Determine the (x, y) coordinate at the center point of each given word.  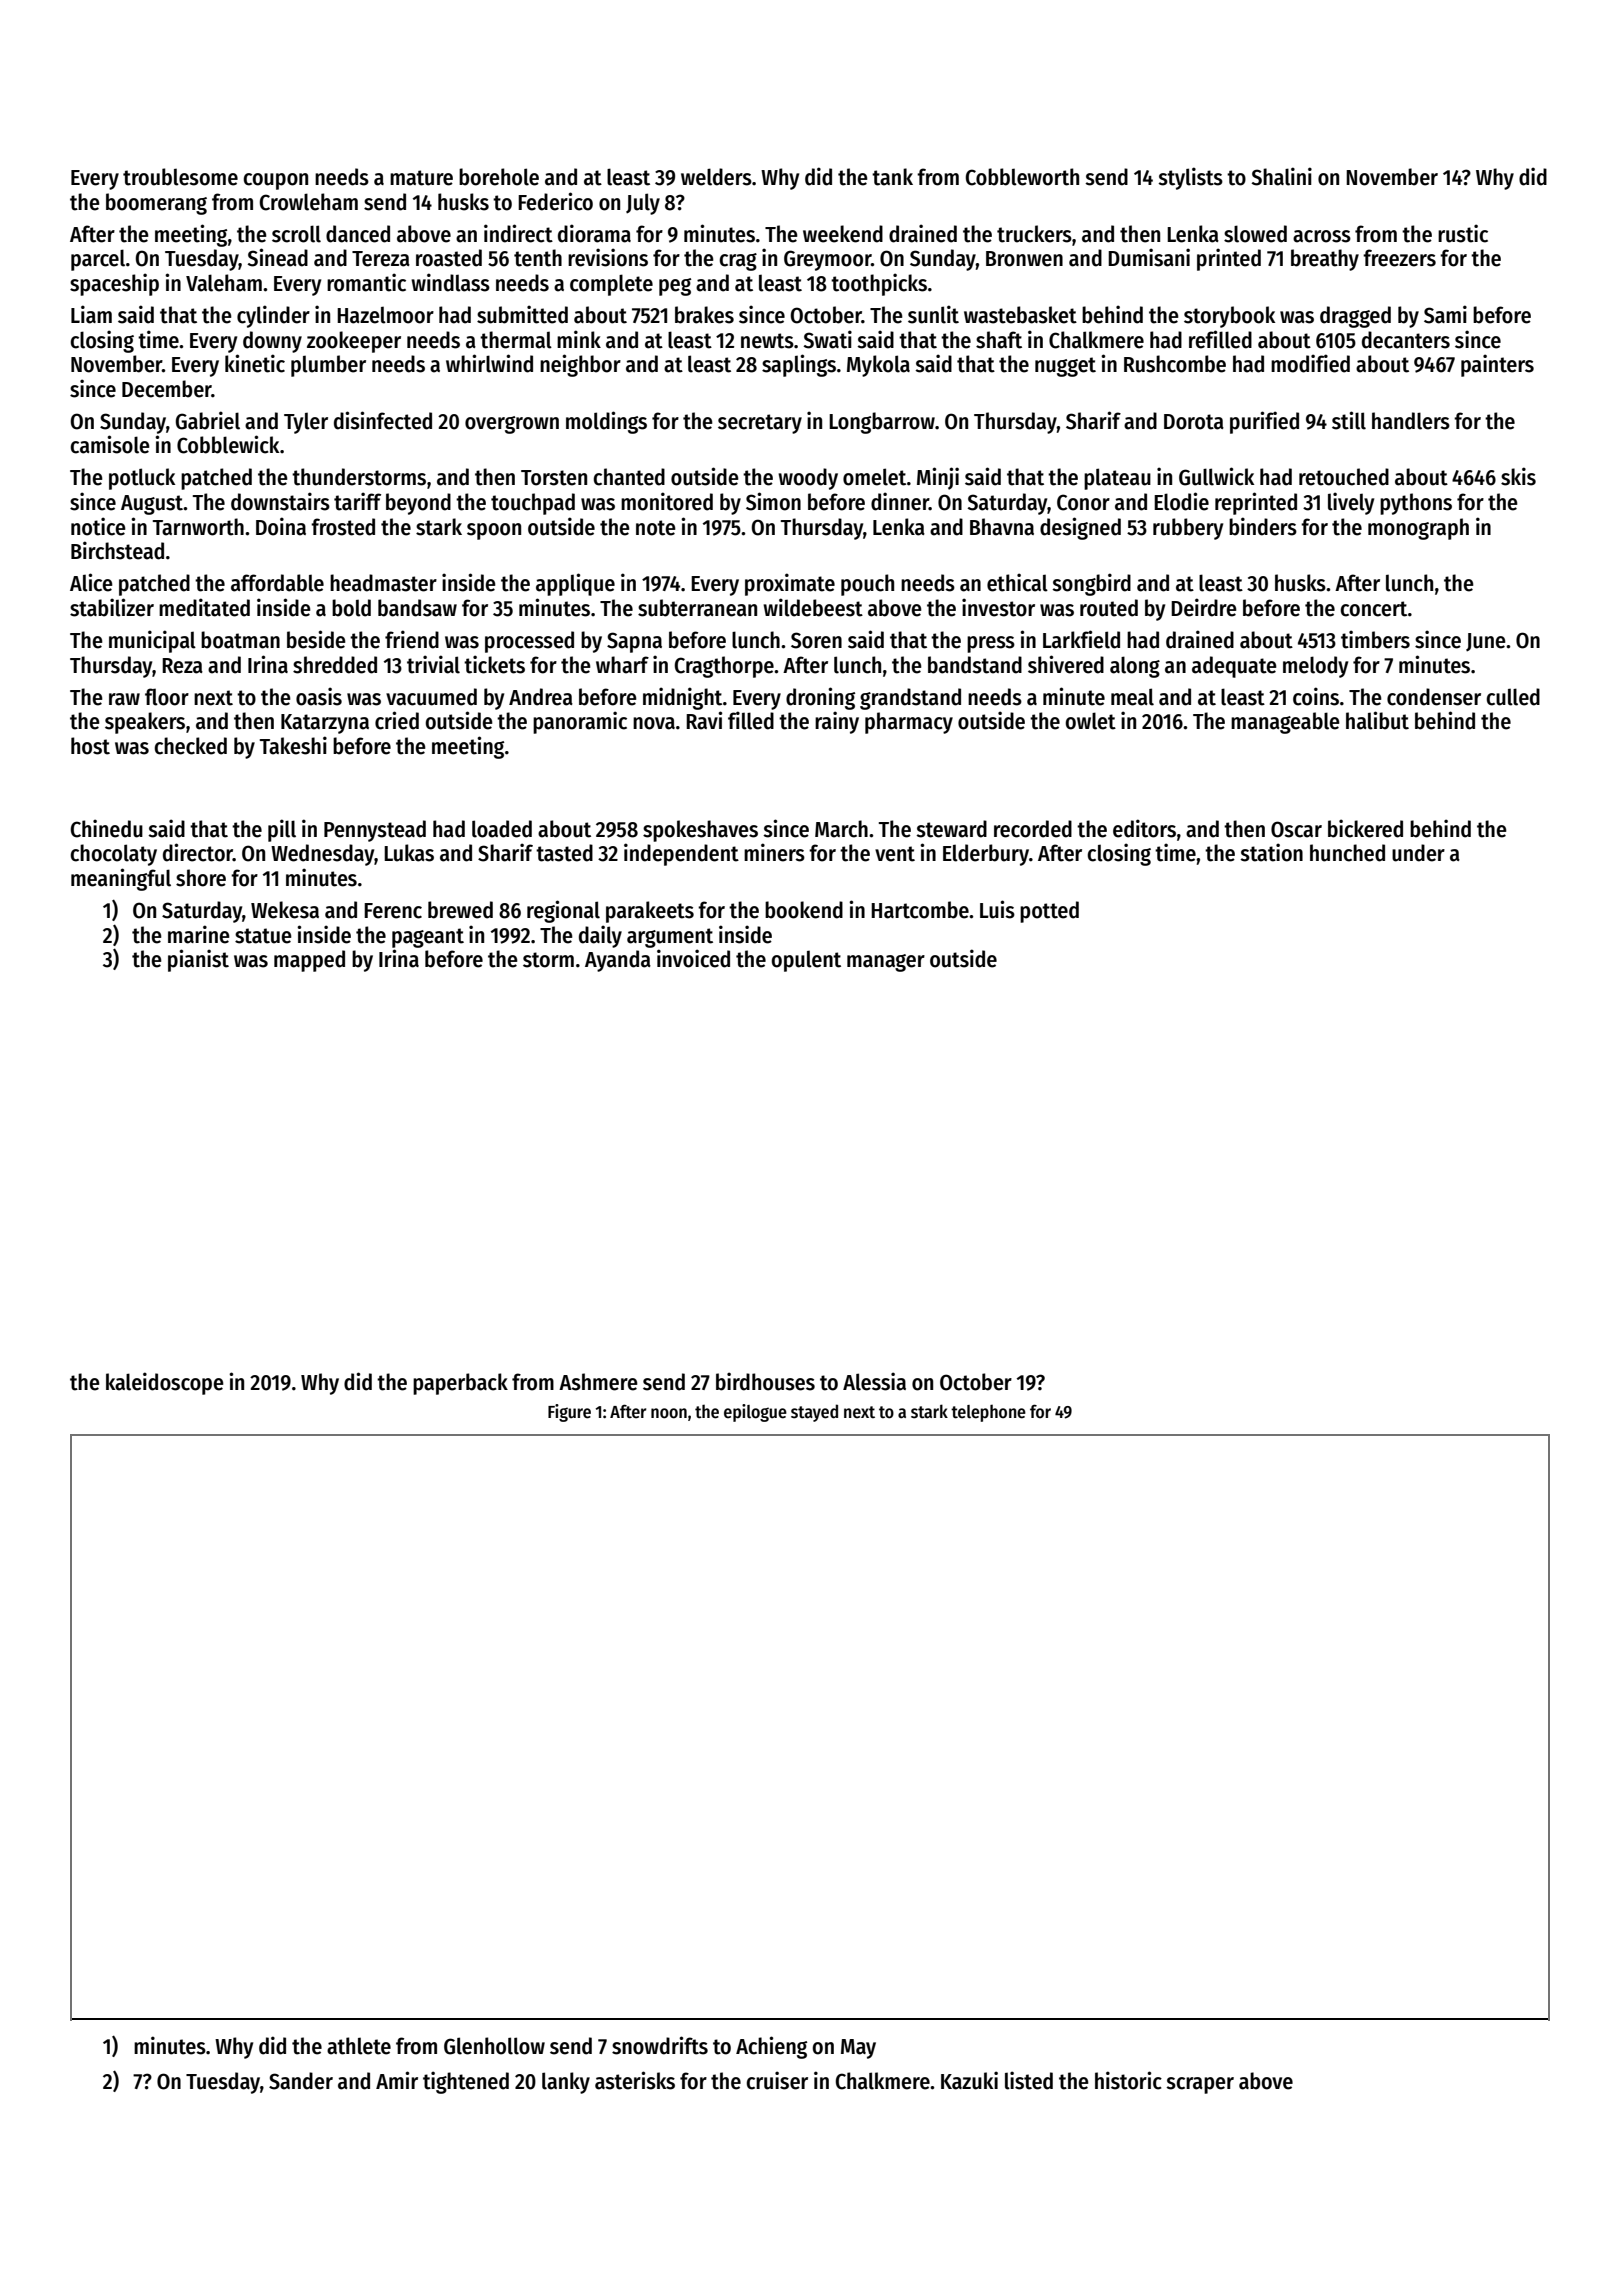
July (643, 204)
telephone (988, 1413)
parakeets (650, 912)
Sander (301, 2081)
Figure (569, 1413)
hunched (1347, 853)
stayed (814, 1413)
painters (1497, 365)
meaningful (121, 879)
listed (1029, 2080)
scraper (1200, 2085)
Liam (91, 314)
